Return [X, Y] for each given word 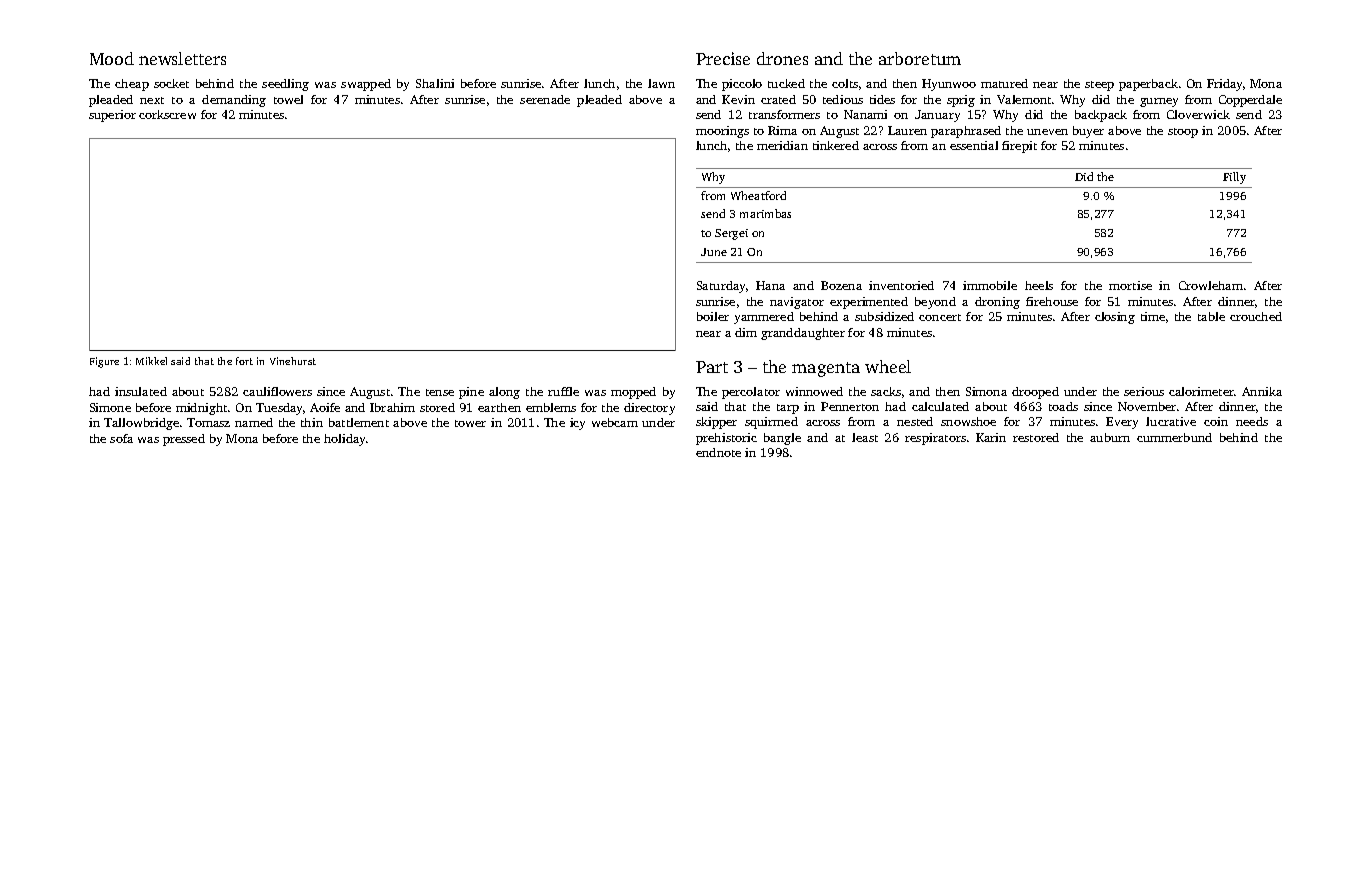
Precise [723, 58]
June [714, 252]
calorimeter [1202, 391]
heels [1039, 285]
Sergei [731, 234]
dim [746, 332]
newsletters [182, 58]
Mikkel [151, 361]
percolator [751, 393]
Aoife [325, 407]
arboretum [920, 58]
